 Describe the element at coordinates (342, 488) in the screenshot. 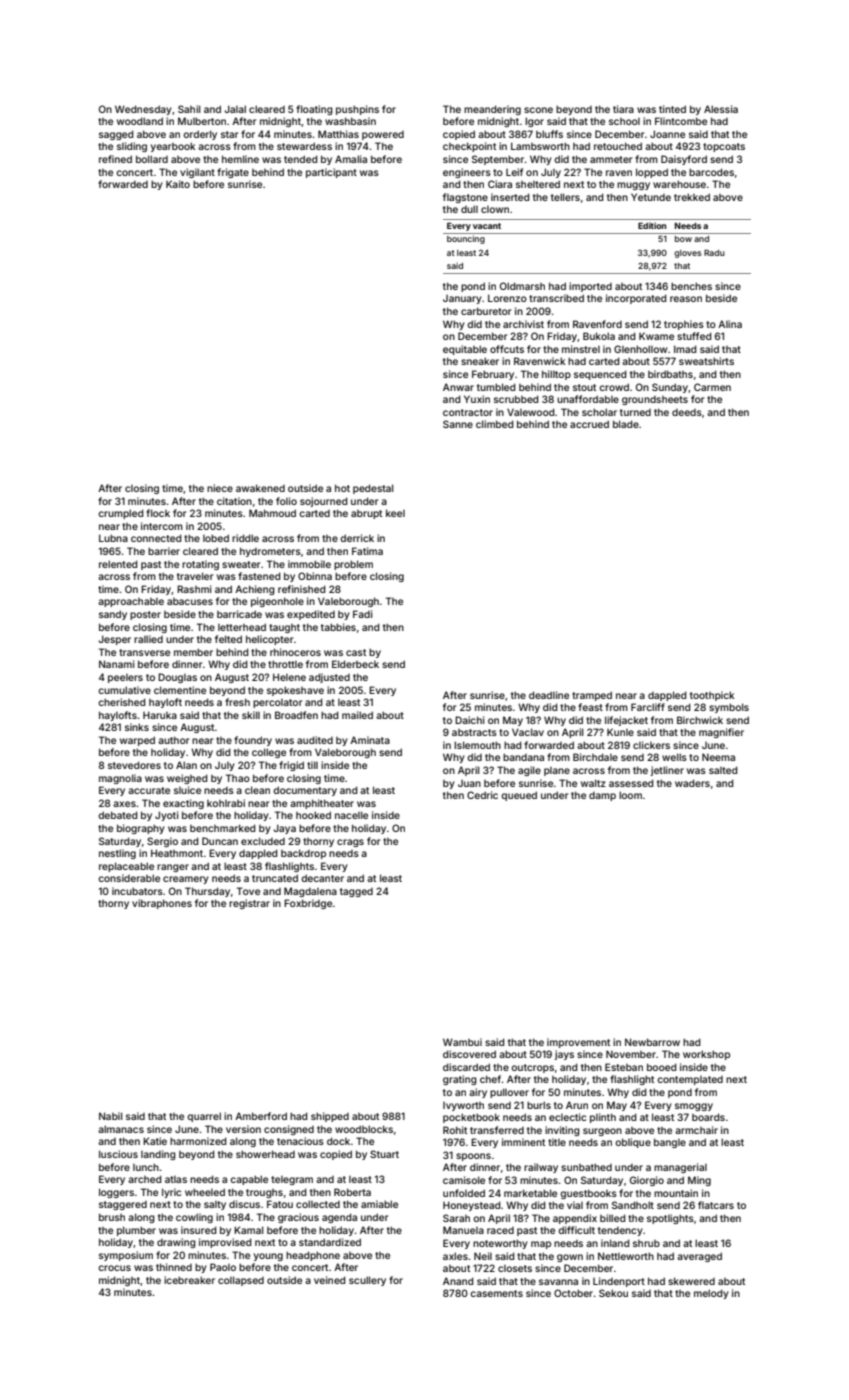

I see `hot` at that location.
